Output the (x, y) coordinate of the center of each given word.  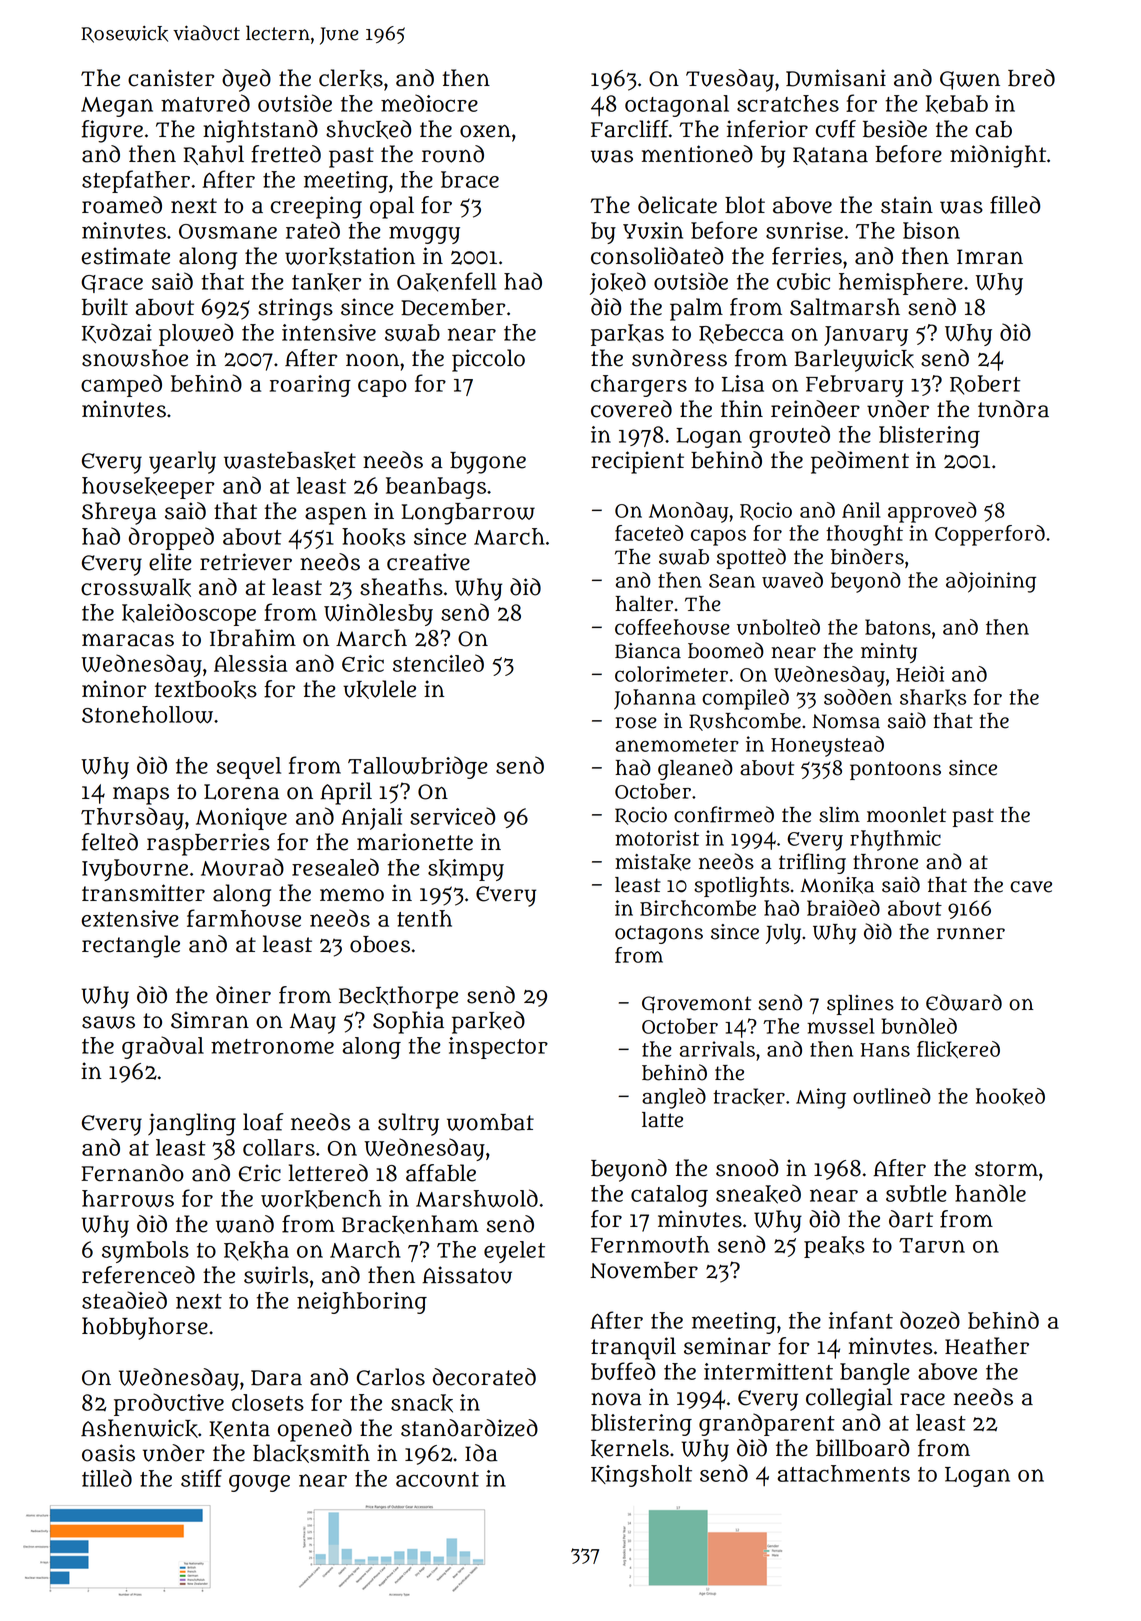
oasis (108, 1453)
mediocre (429, 103)
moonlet (906, 815)
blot (745, 205)
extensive (130, 918)
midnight (998, 156)
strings (295, 309)
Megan (117, 107)
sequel (249, 768)
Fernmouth (650, 1244)
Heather (987, 1346)
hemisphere (901, 284)
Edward (964, 1002)
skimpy (466, 870)
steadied (124, 1300)
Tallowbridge (418, 767)
